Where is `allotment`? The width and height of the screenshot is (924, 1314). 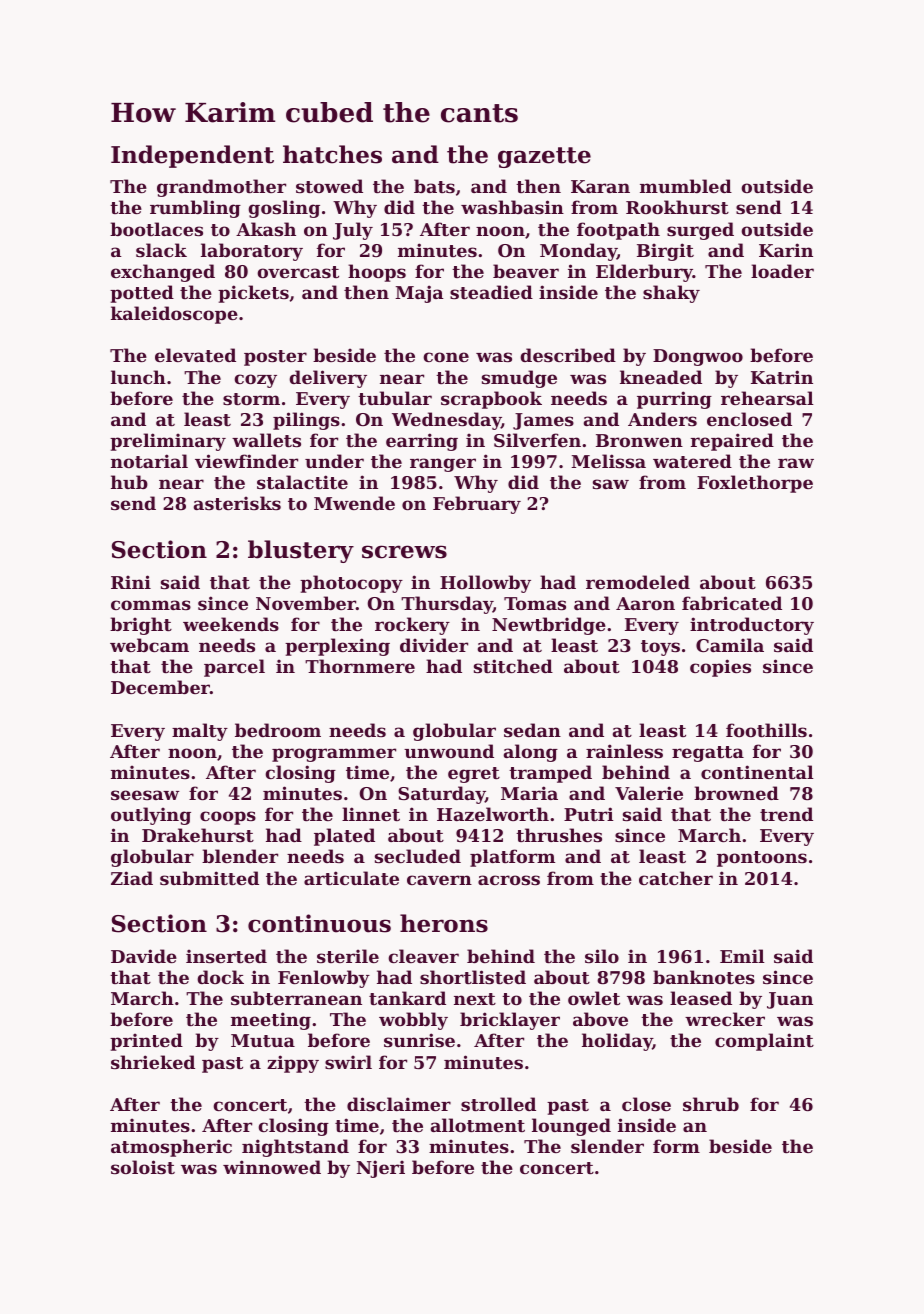 allotment is located at coordinates (478, 1125).
